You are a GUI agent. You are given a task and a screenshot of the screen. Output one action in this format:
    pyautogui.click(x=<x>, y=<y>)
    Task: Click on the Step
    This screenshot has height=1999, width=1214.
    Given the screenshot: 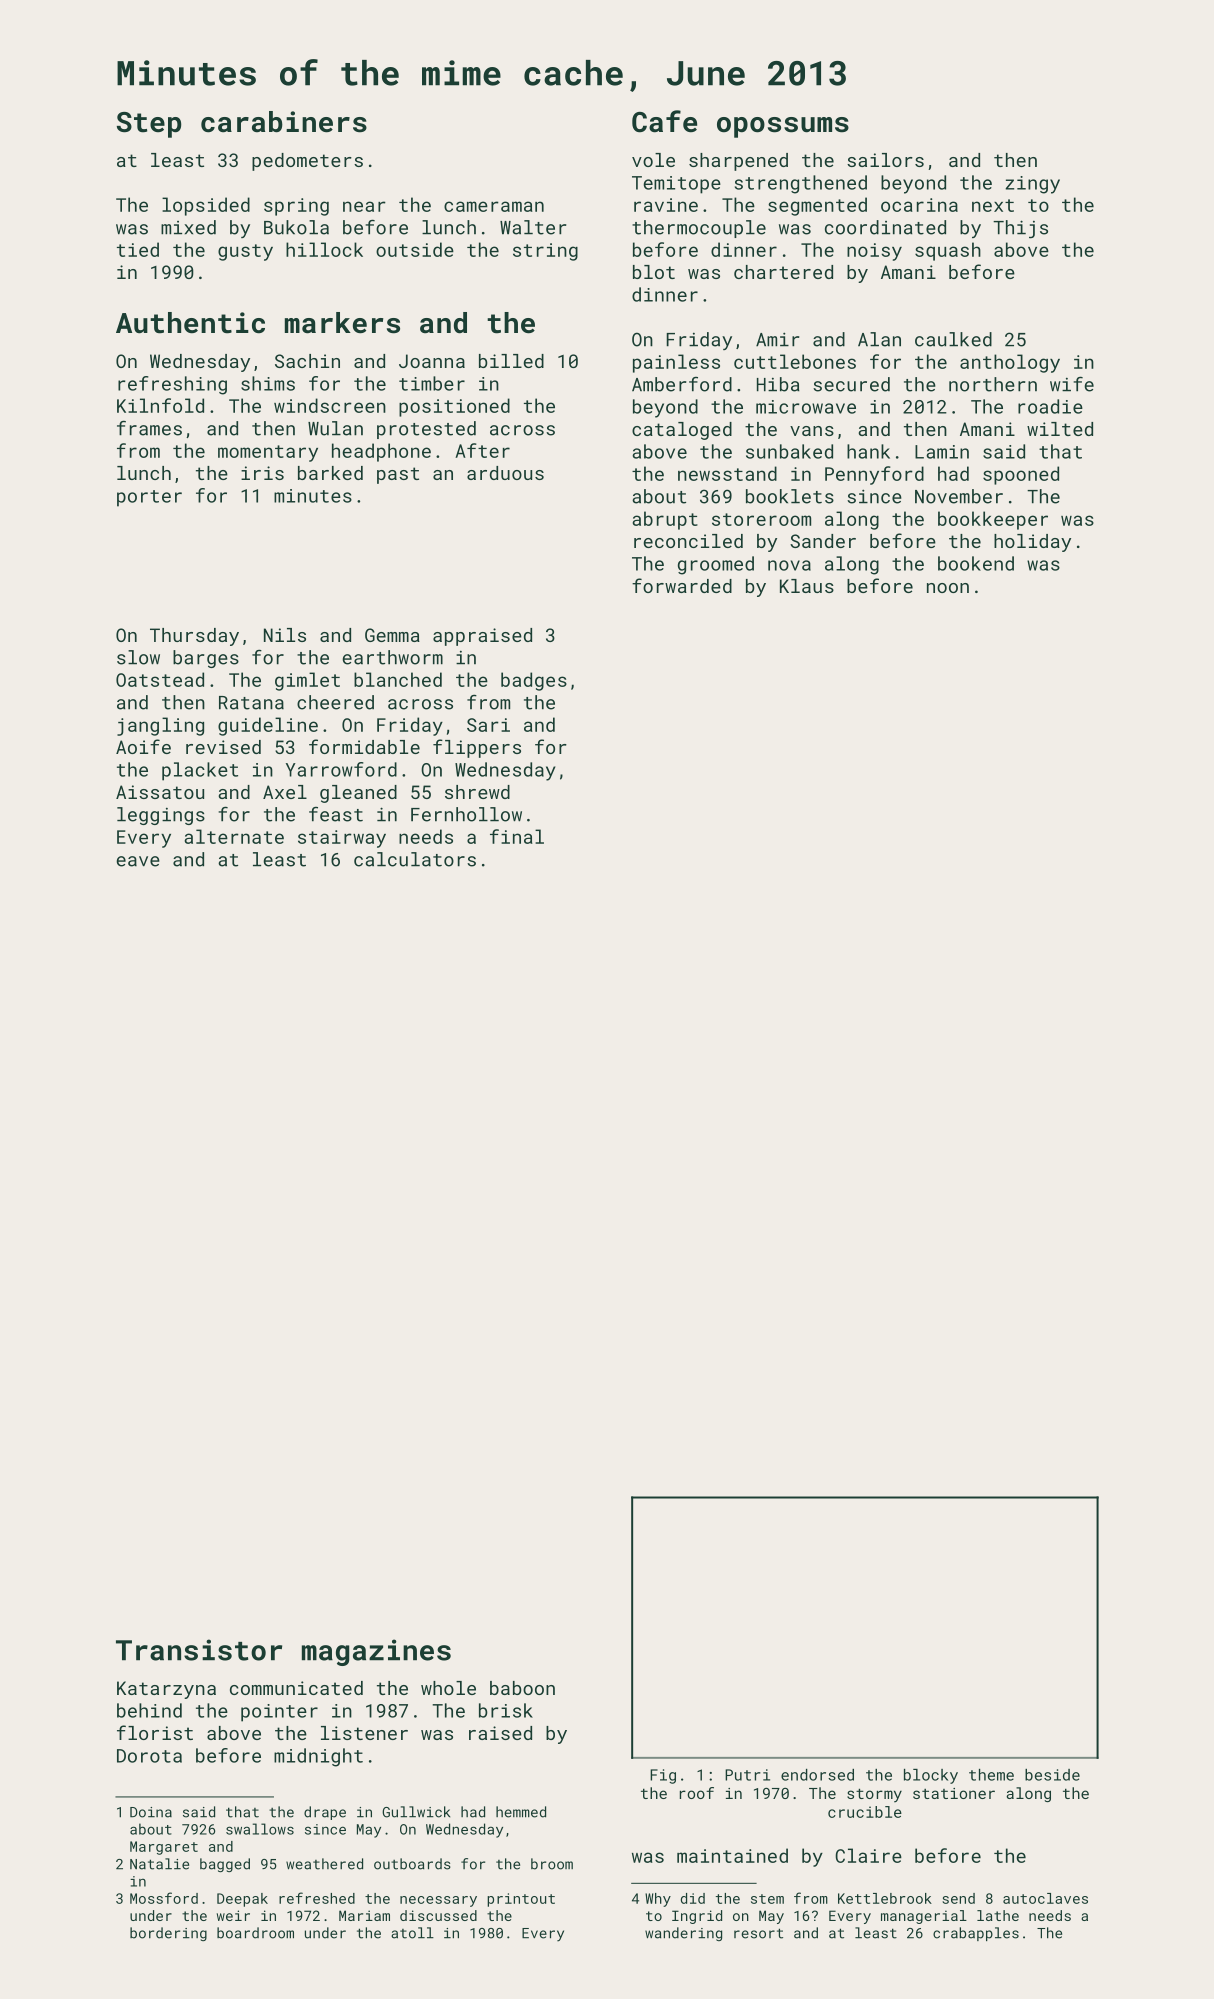 What is the action you would take?
    pyautogui.click(x=149, y=125)
